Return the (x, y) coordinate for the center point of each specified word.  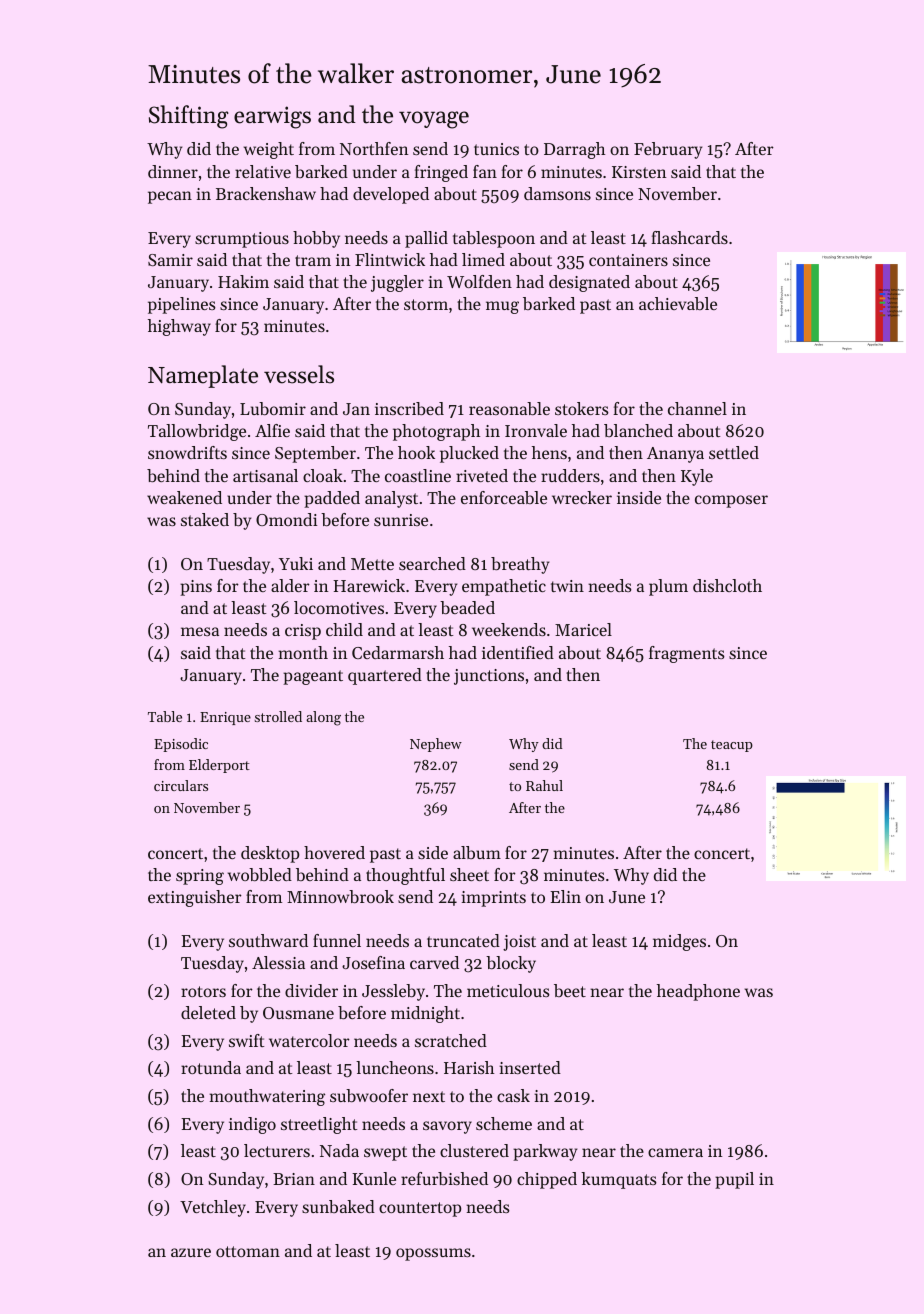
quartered (385, 676)
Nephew (436, 745)
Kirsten (639, 172)
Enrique (225, 718)
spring (200, 877)
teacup (732, 746)
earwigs (272, 117)
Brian (294, 1179)
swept (385, 1153)
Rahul (544, 785)
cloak (323, 475)
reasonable (509, 408)
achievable (678, 303)
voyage (434, 120)
